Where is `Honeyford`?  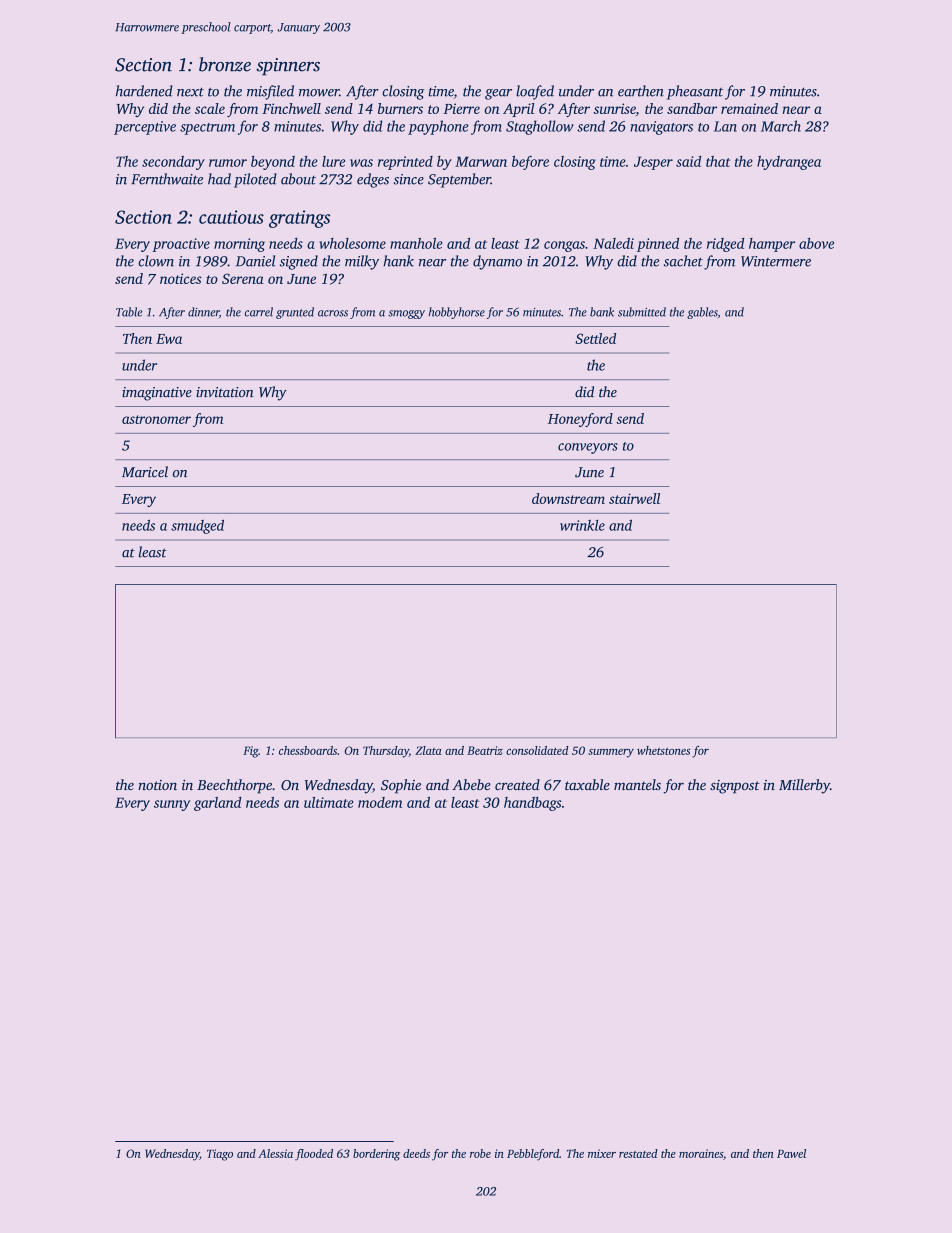
Honeyford is located at coordinates (580, 420).
